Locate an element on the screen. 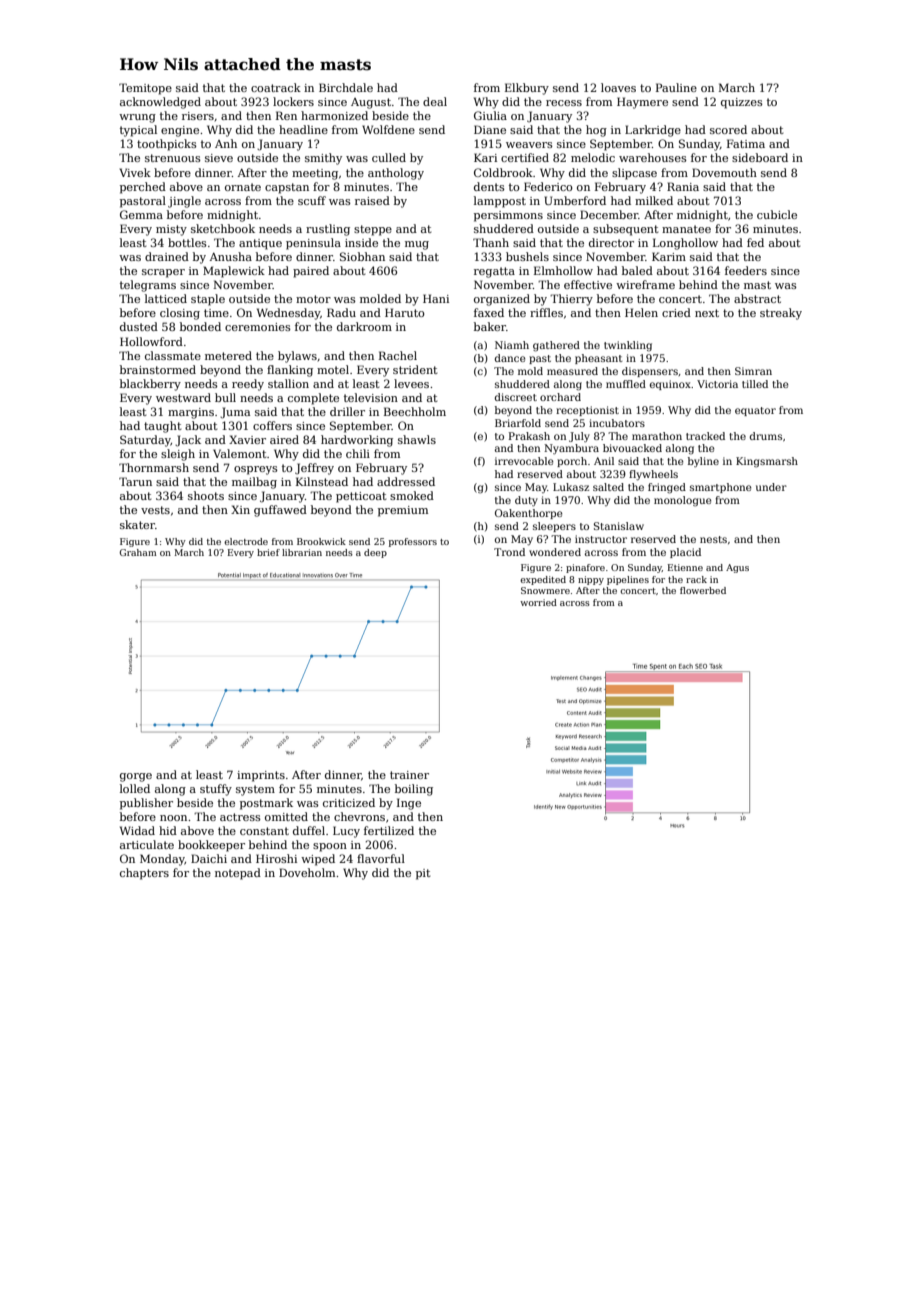  pit is located at coordinates (423, 874).
